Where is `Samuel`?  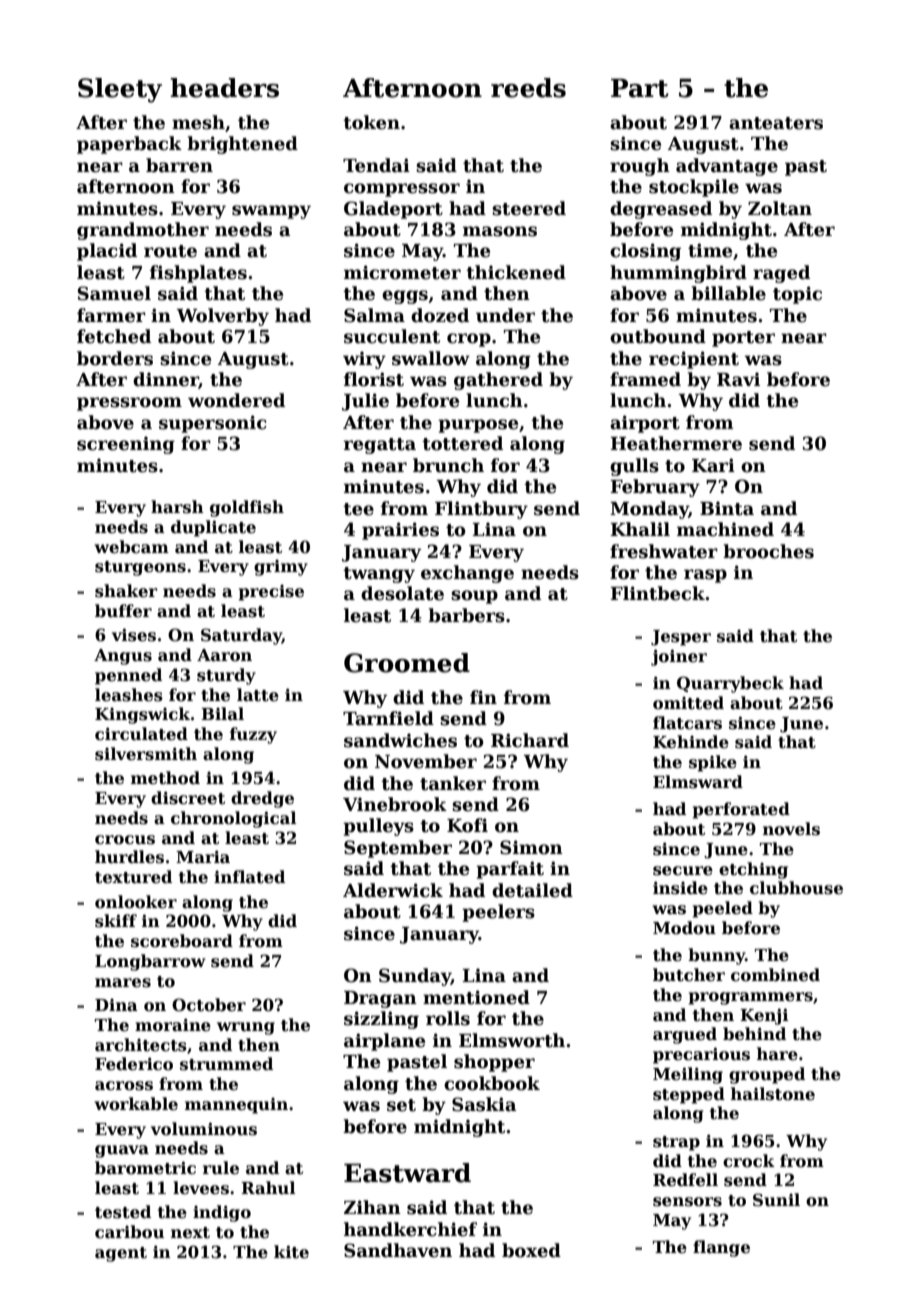
Samuel is located at coordinates (114, 293).
